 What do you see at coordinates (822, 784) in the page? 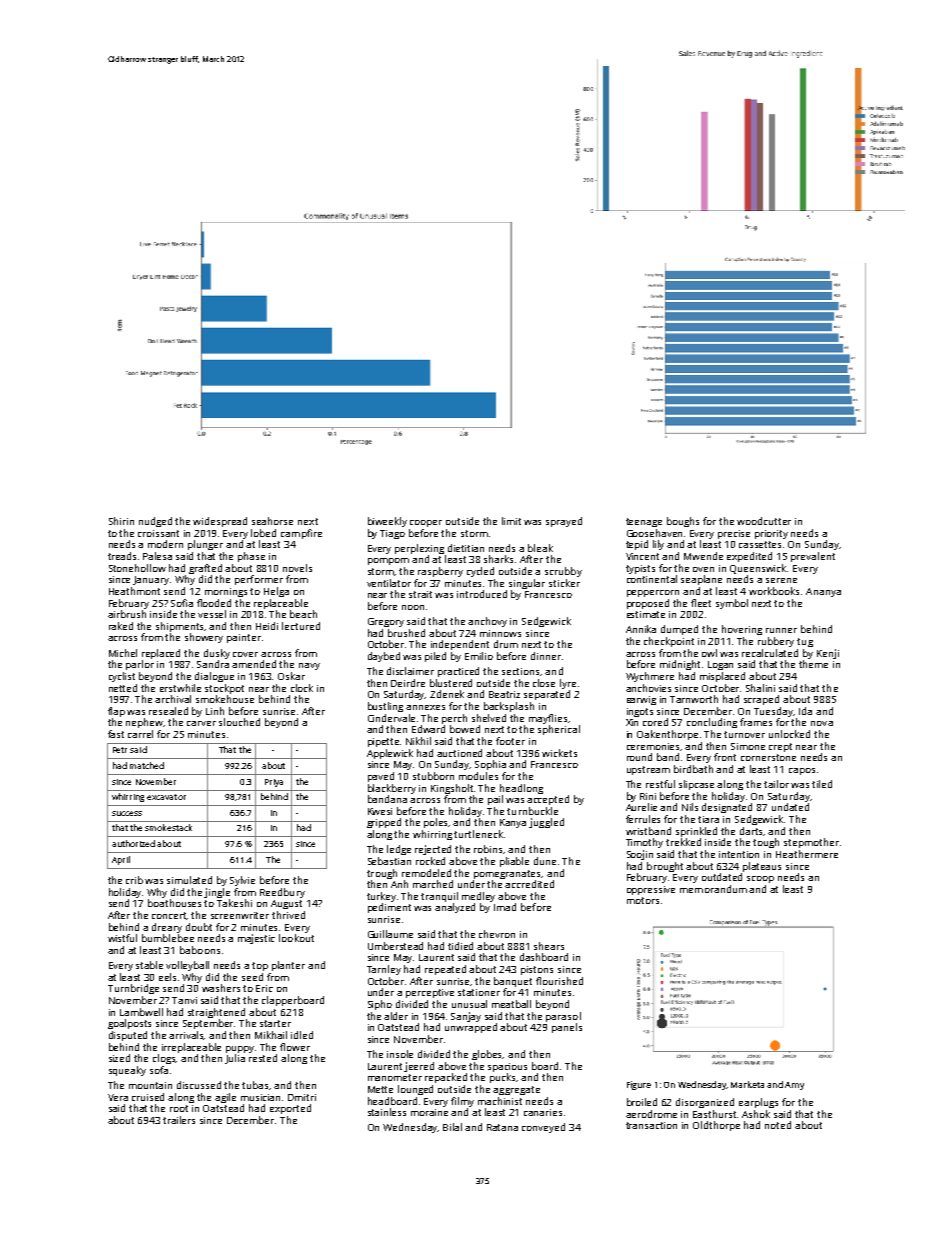
I see `tiled` at bounding box center [822, 784].
